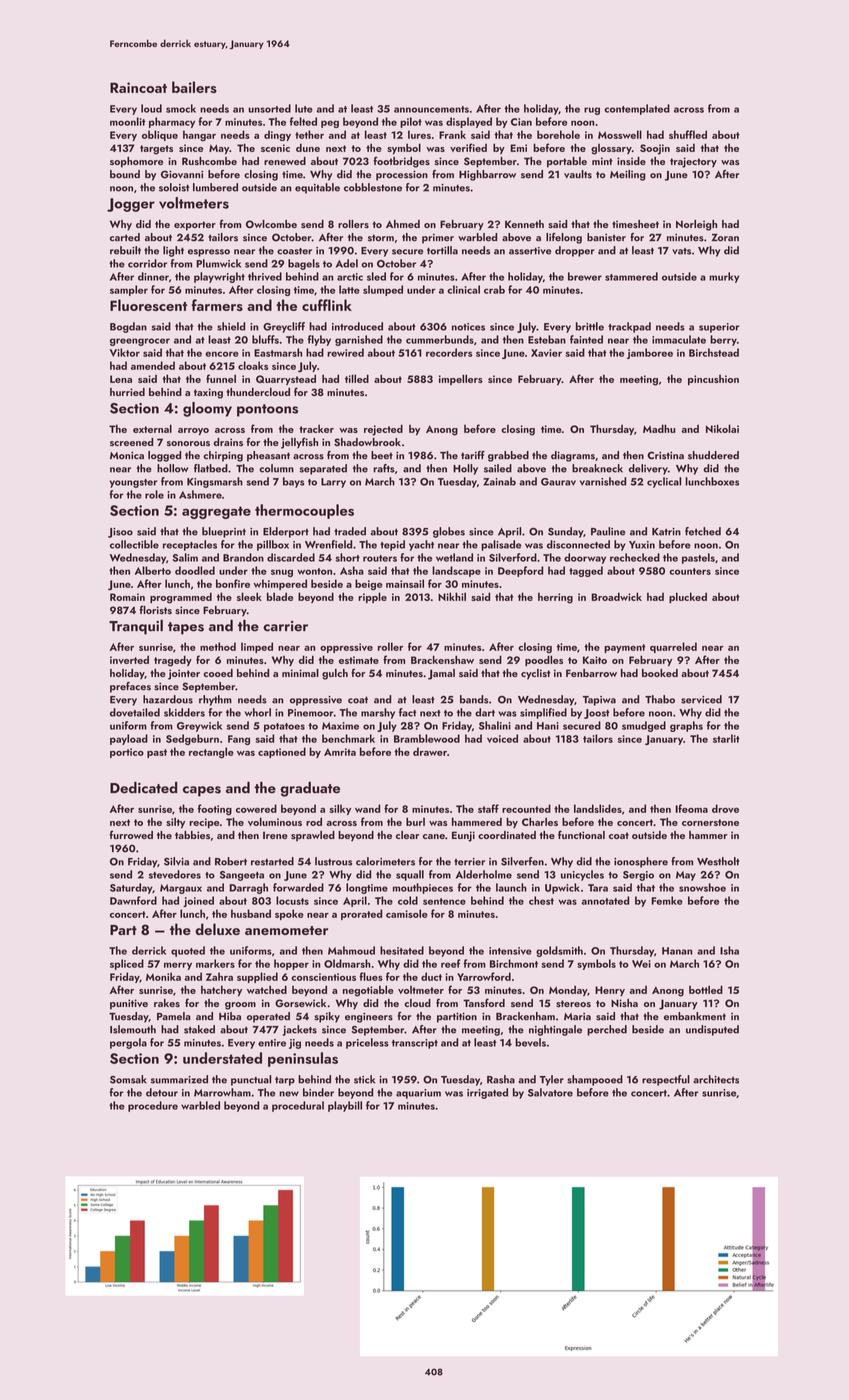  I want to click on procedure, so click(153, 1106).
